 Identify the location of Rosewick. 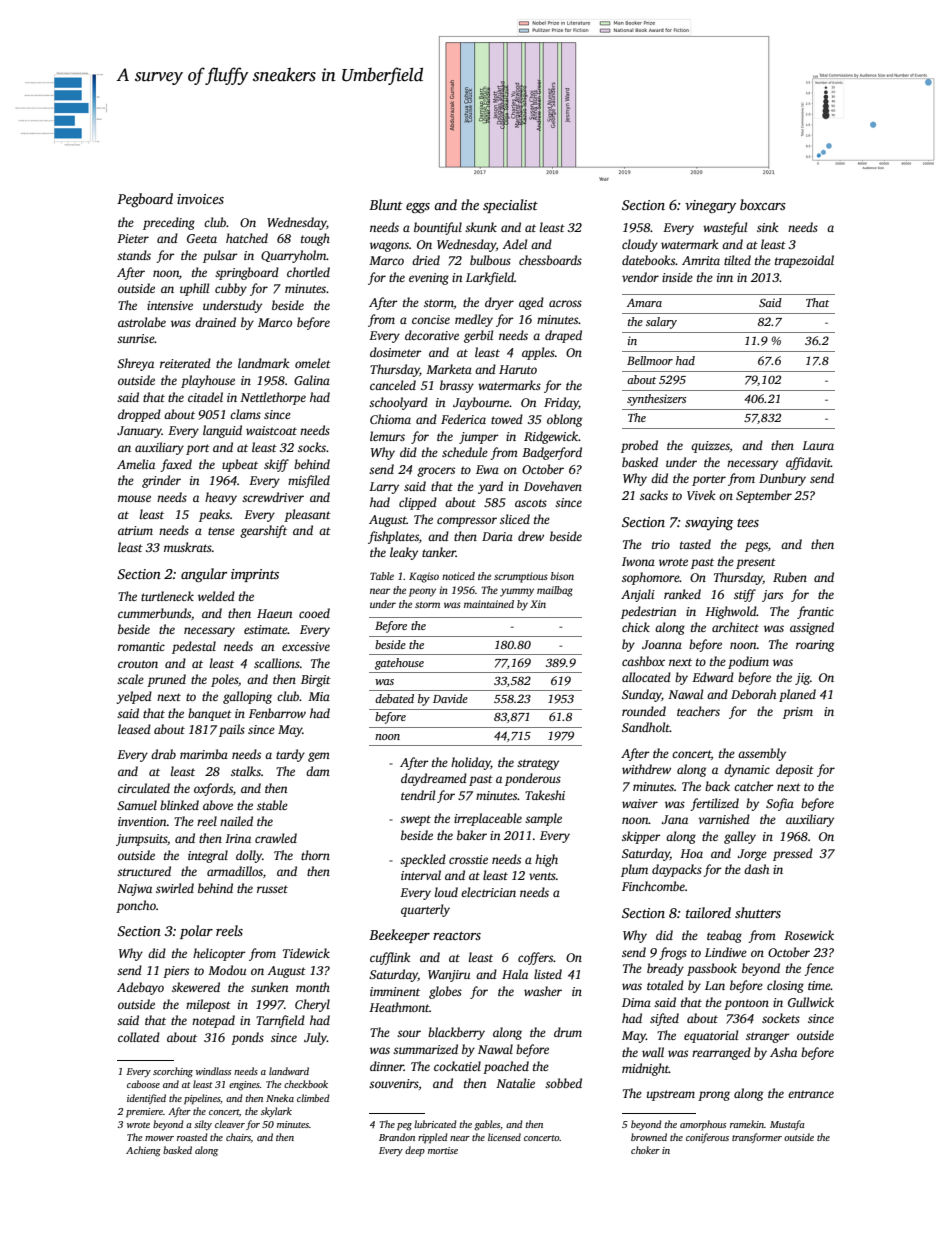
(809, 935).
